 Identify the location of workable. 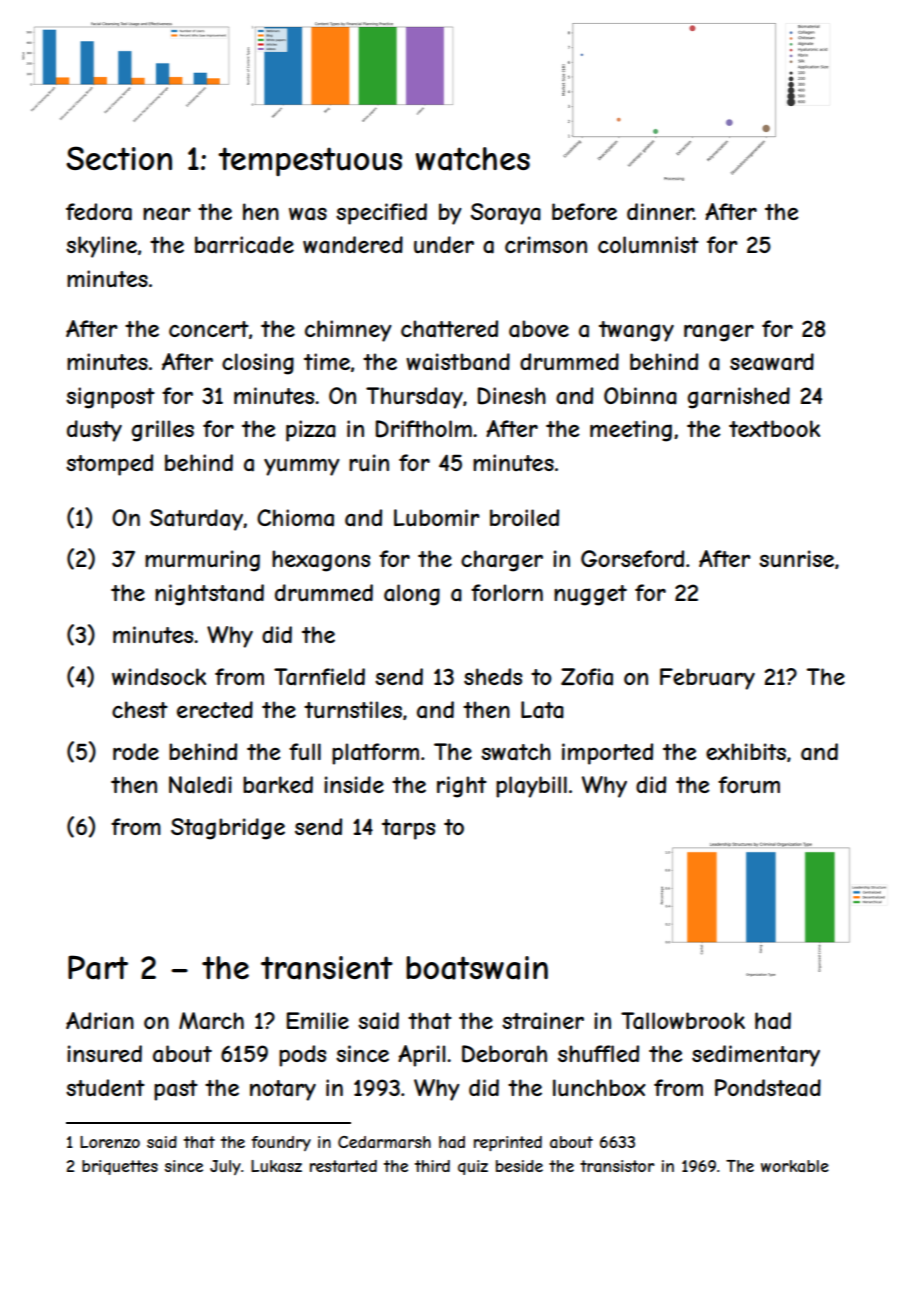
(795, 1166).
